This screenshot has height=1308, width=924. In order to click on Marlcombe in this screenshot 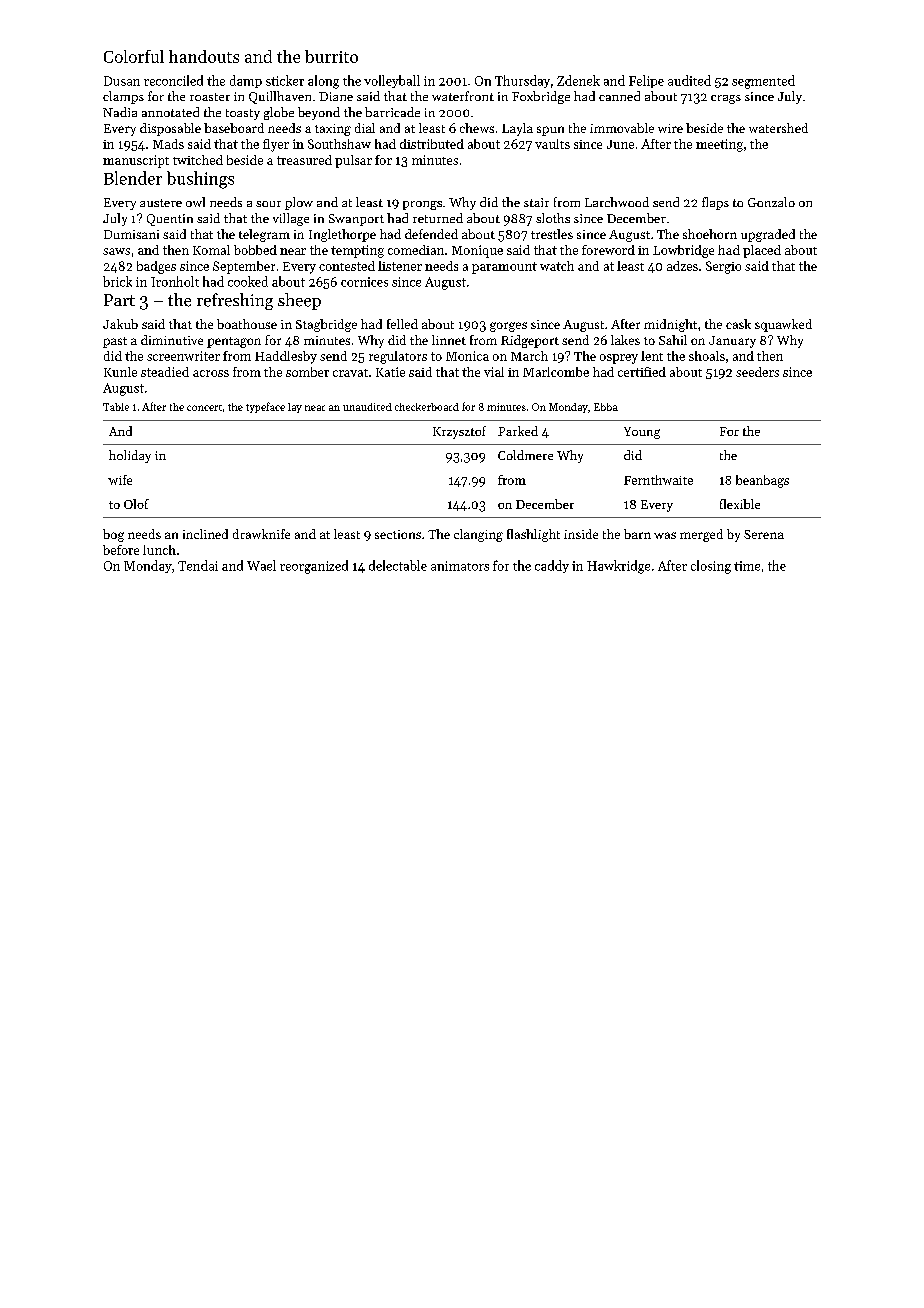, I will do `click(556, 372)`.
